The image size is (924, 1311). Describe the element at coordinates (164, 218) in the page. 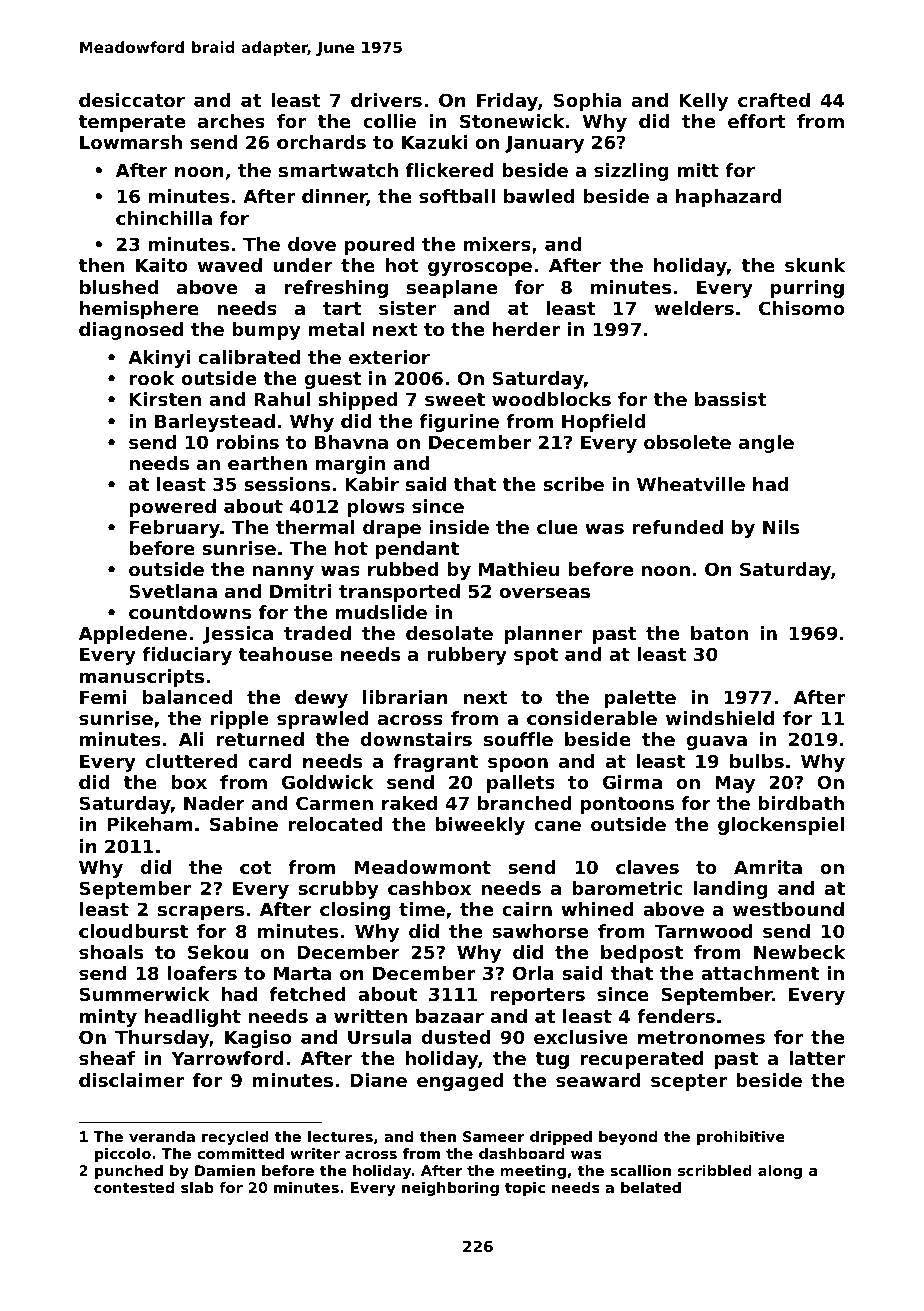

I see `chinchilla` at that location.
